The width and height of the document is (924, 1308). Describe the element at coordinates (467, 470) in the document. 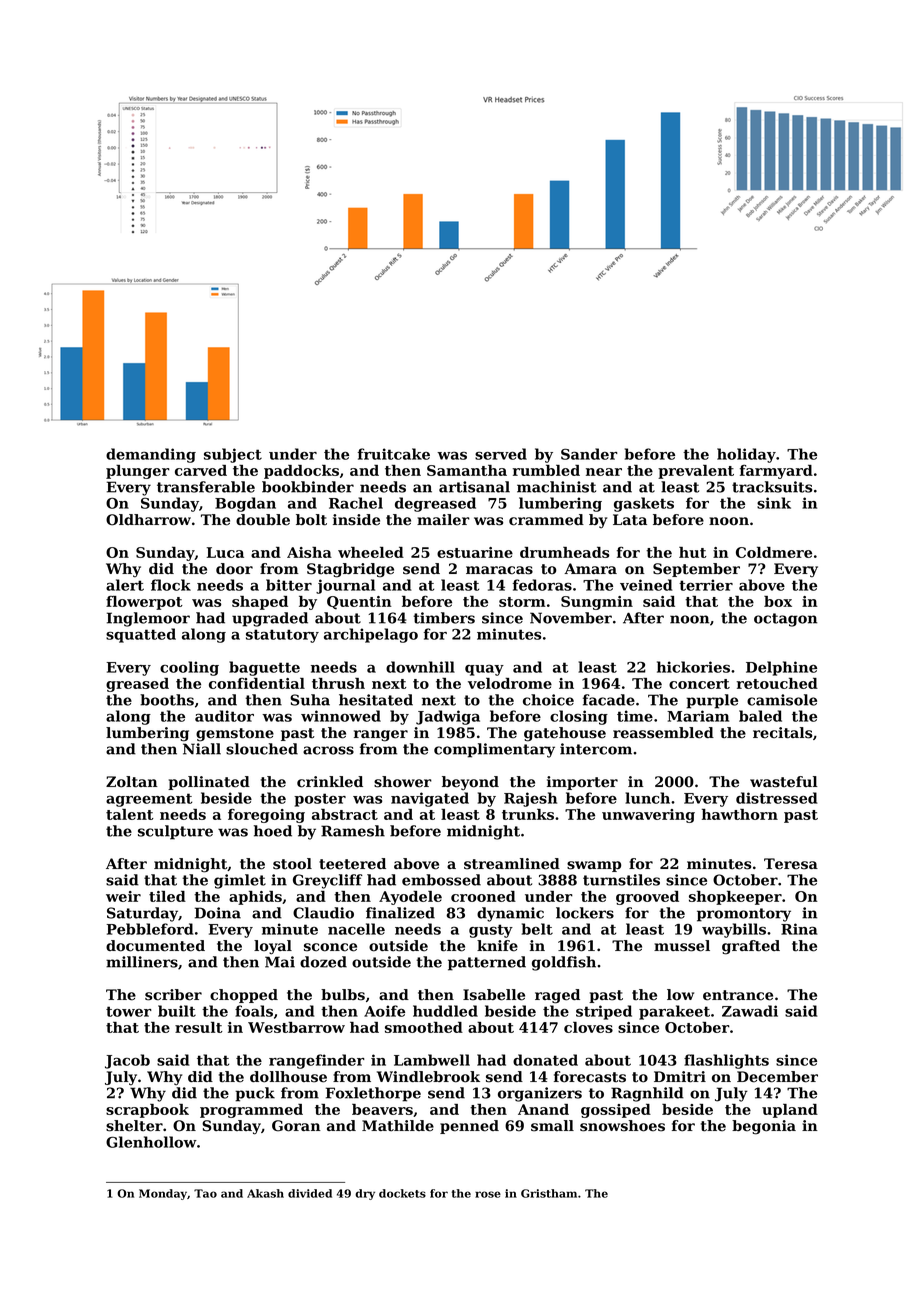

I see `Samantha` at that location.
